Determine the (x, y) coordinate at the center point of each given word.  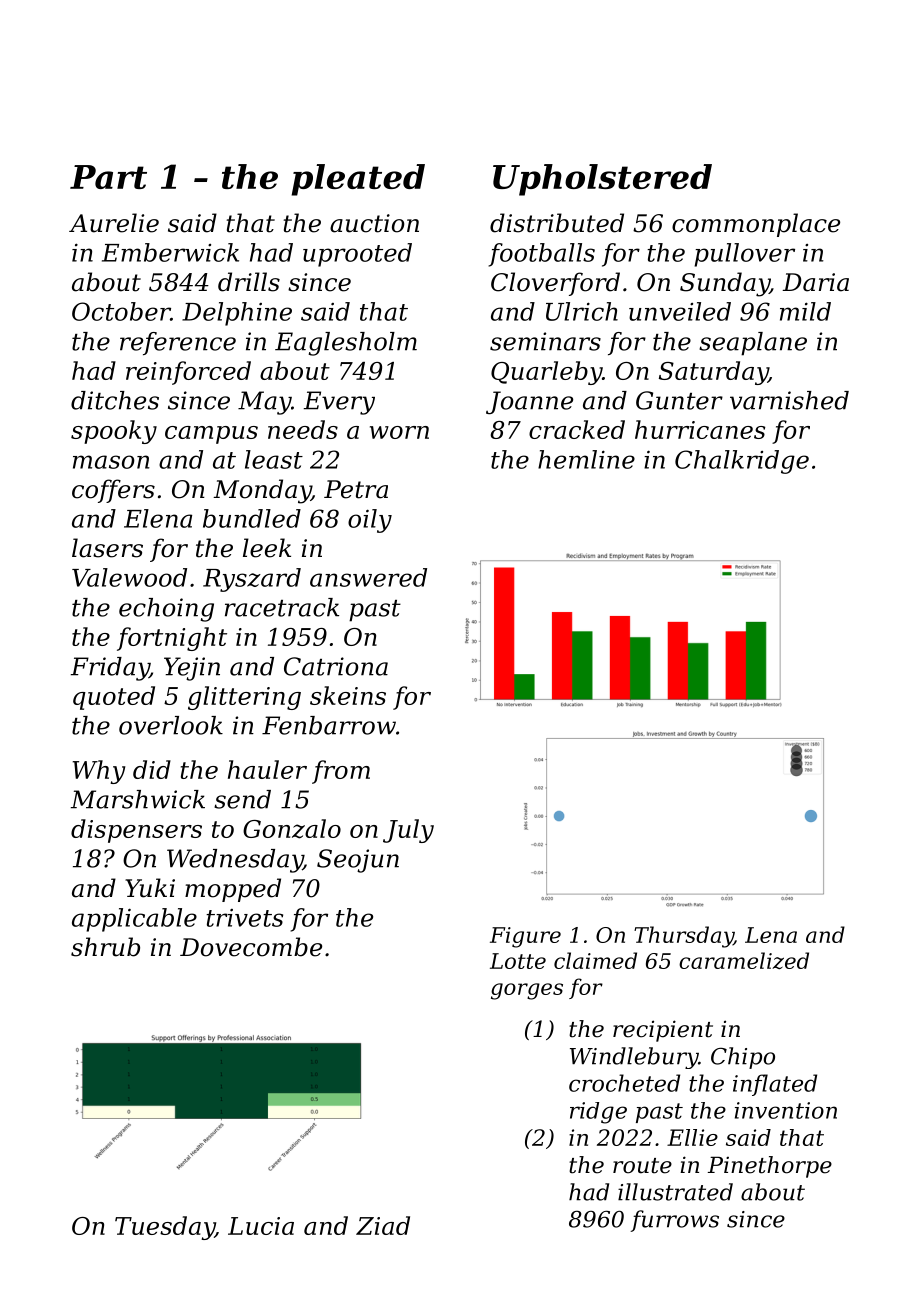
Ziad (383, 1225)
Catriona (336, 666)
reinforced (188, 373)
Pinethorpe (770, 1167)
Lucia (261, 1226)
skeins (348, 695)
